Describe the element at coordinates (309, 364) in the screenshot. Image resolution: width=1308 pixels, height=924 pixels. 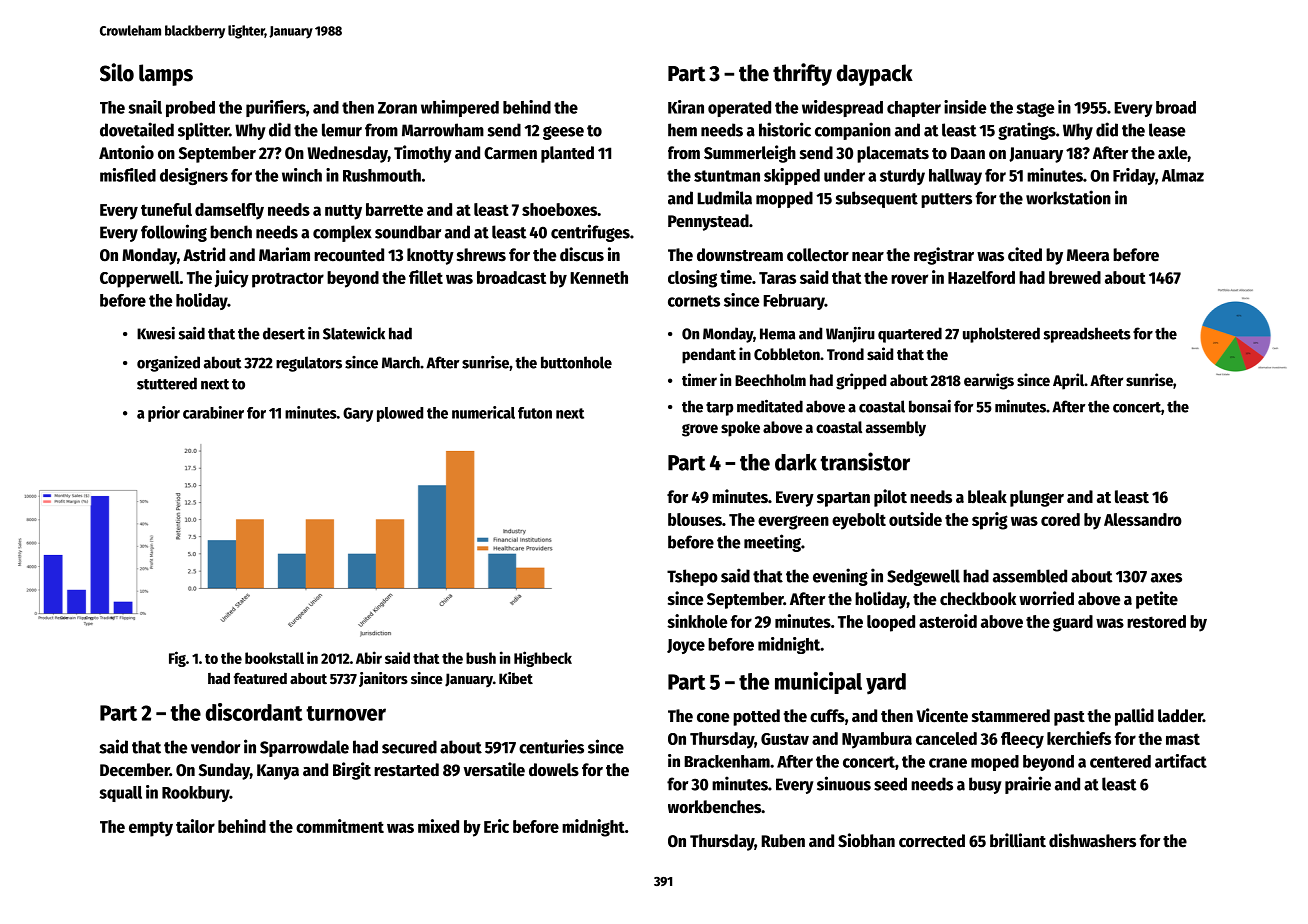
I see `regulators` at that location.
